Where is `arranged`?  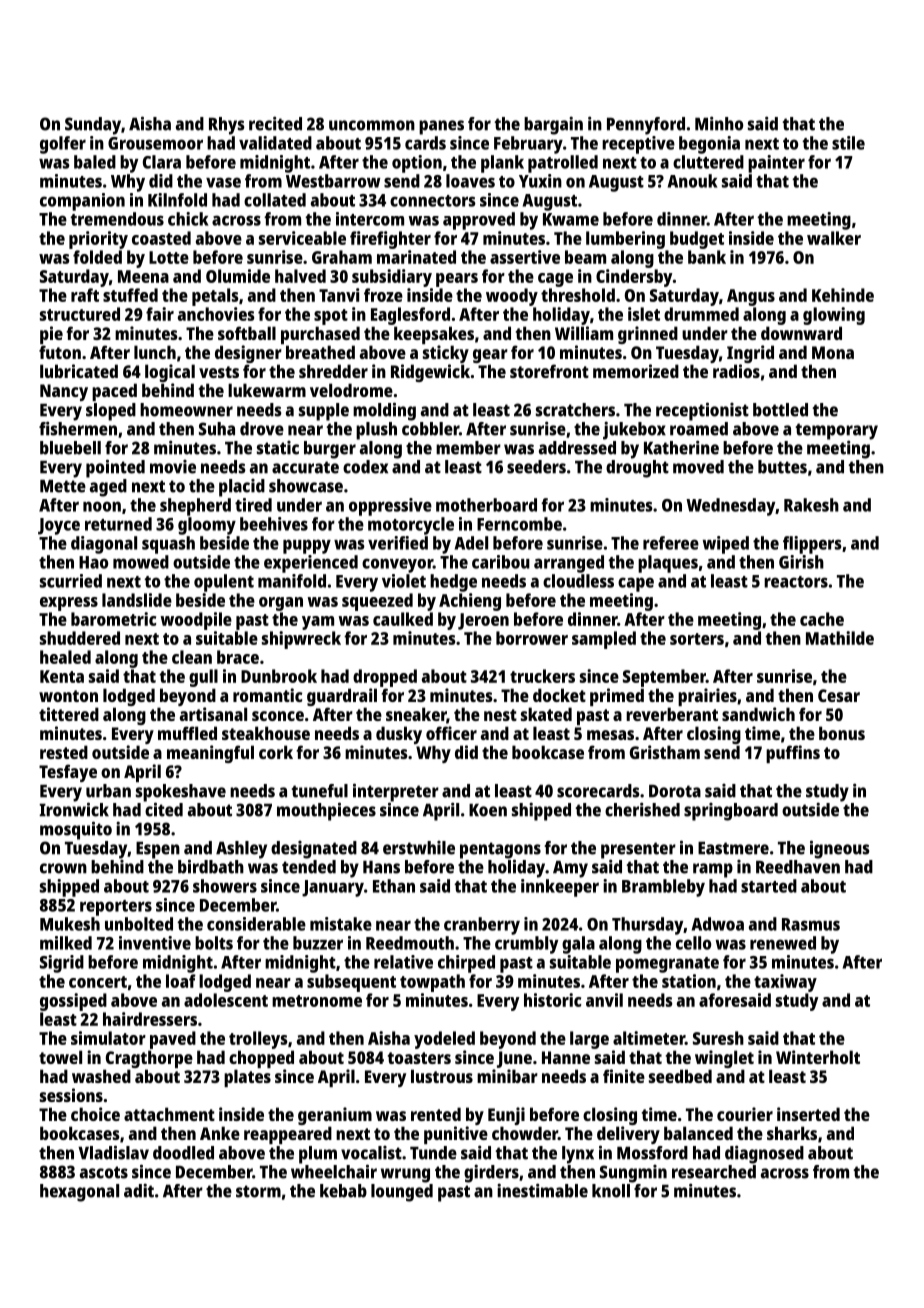 arranged is located at coordinates (569, 564).
